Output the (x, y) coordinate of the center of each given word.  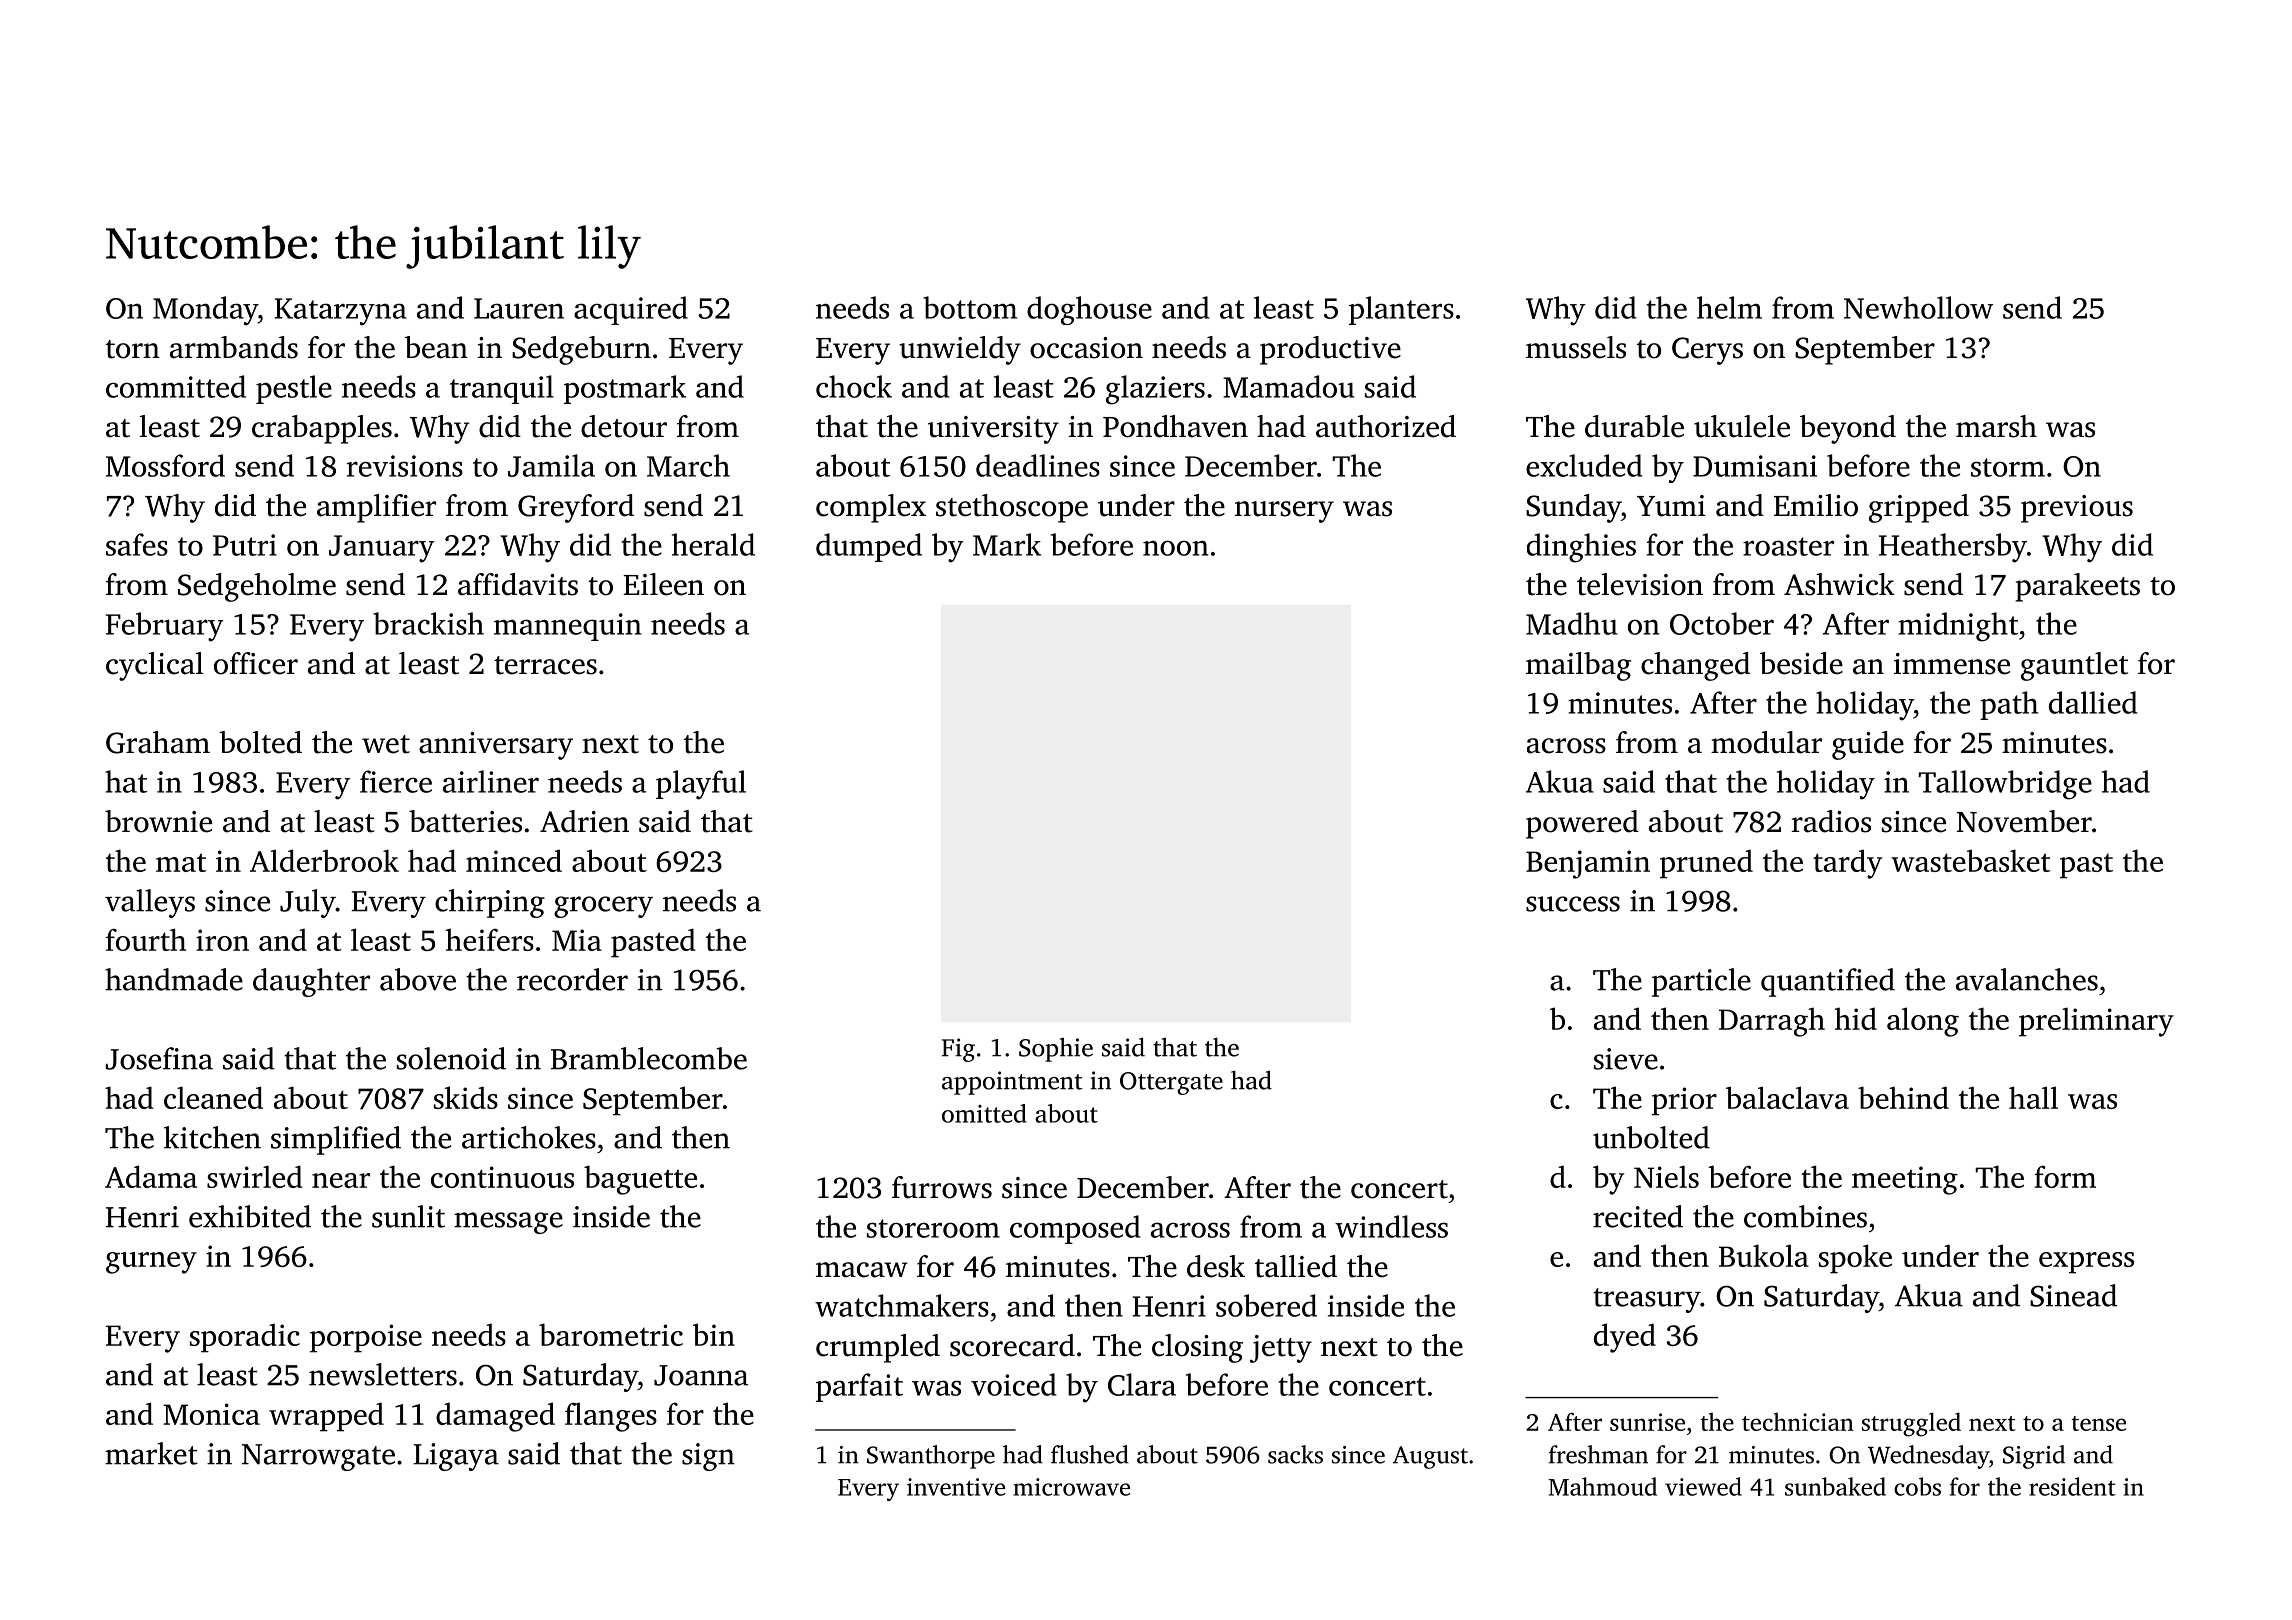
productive (1330, 350)
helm (1729, 307)
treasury (1646, 1300)
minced (514, 860)
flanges (611, 1417)
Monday (205, 311)
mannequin (568, 627)
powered (1582, 824)
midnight (1958, 627)
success (1573, 904)
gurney (151, 1263)
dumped (869, 547)
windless (1391, 1226)
